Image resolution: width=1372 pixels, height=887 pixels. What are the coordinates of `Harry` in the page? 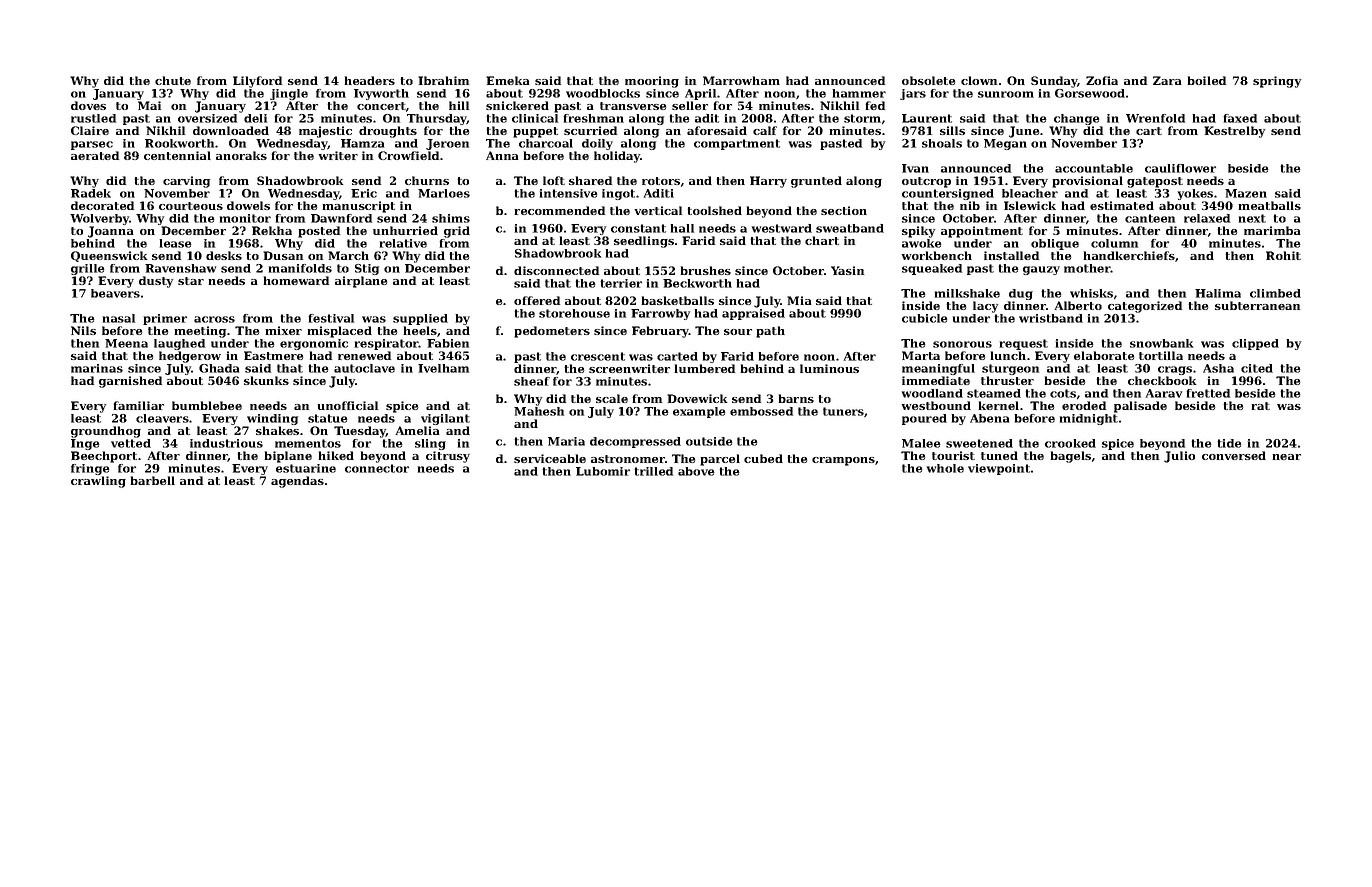 It's located at (768, 182).
